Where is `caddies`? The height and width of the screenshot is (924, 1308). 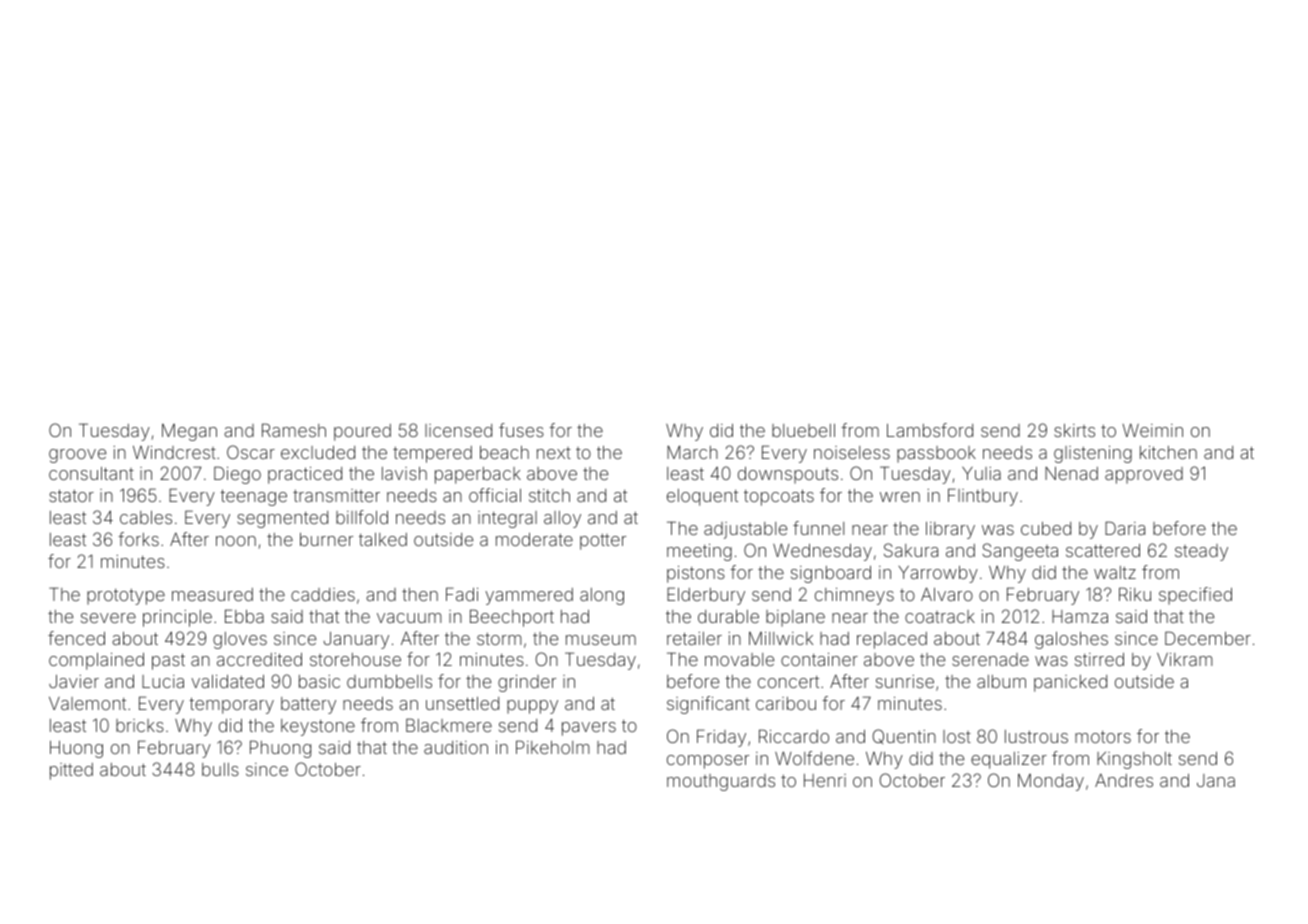
caddies is located at coordinates (323, 594).
